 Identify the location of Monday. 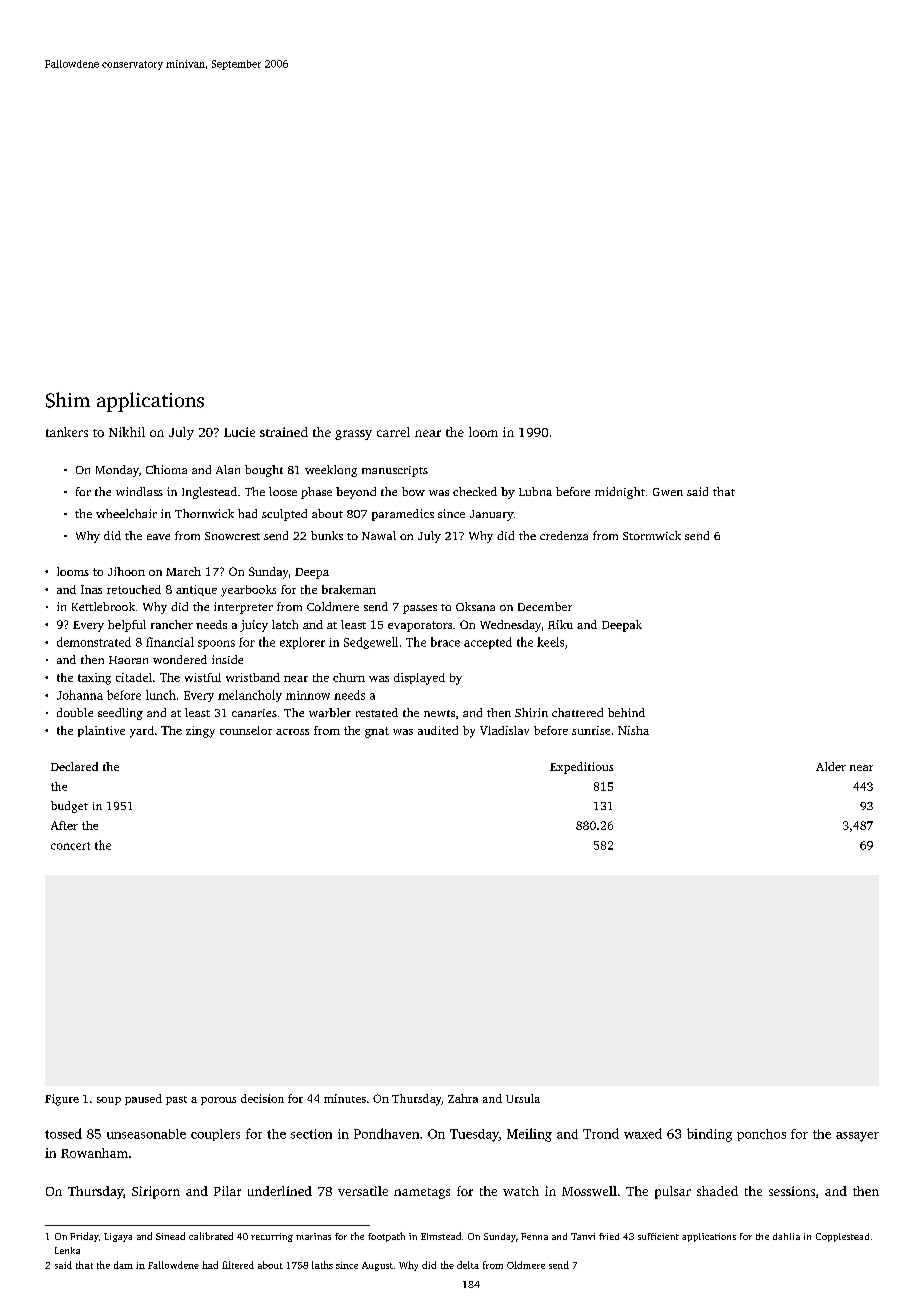
(117, 471).
